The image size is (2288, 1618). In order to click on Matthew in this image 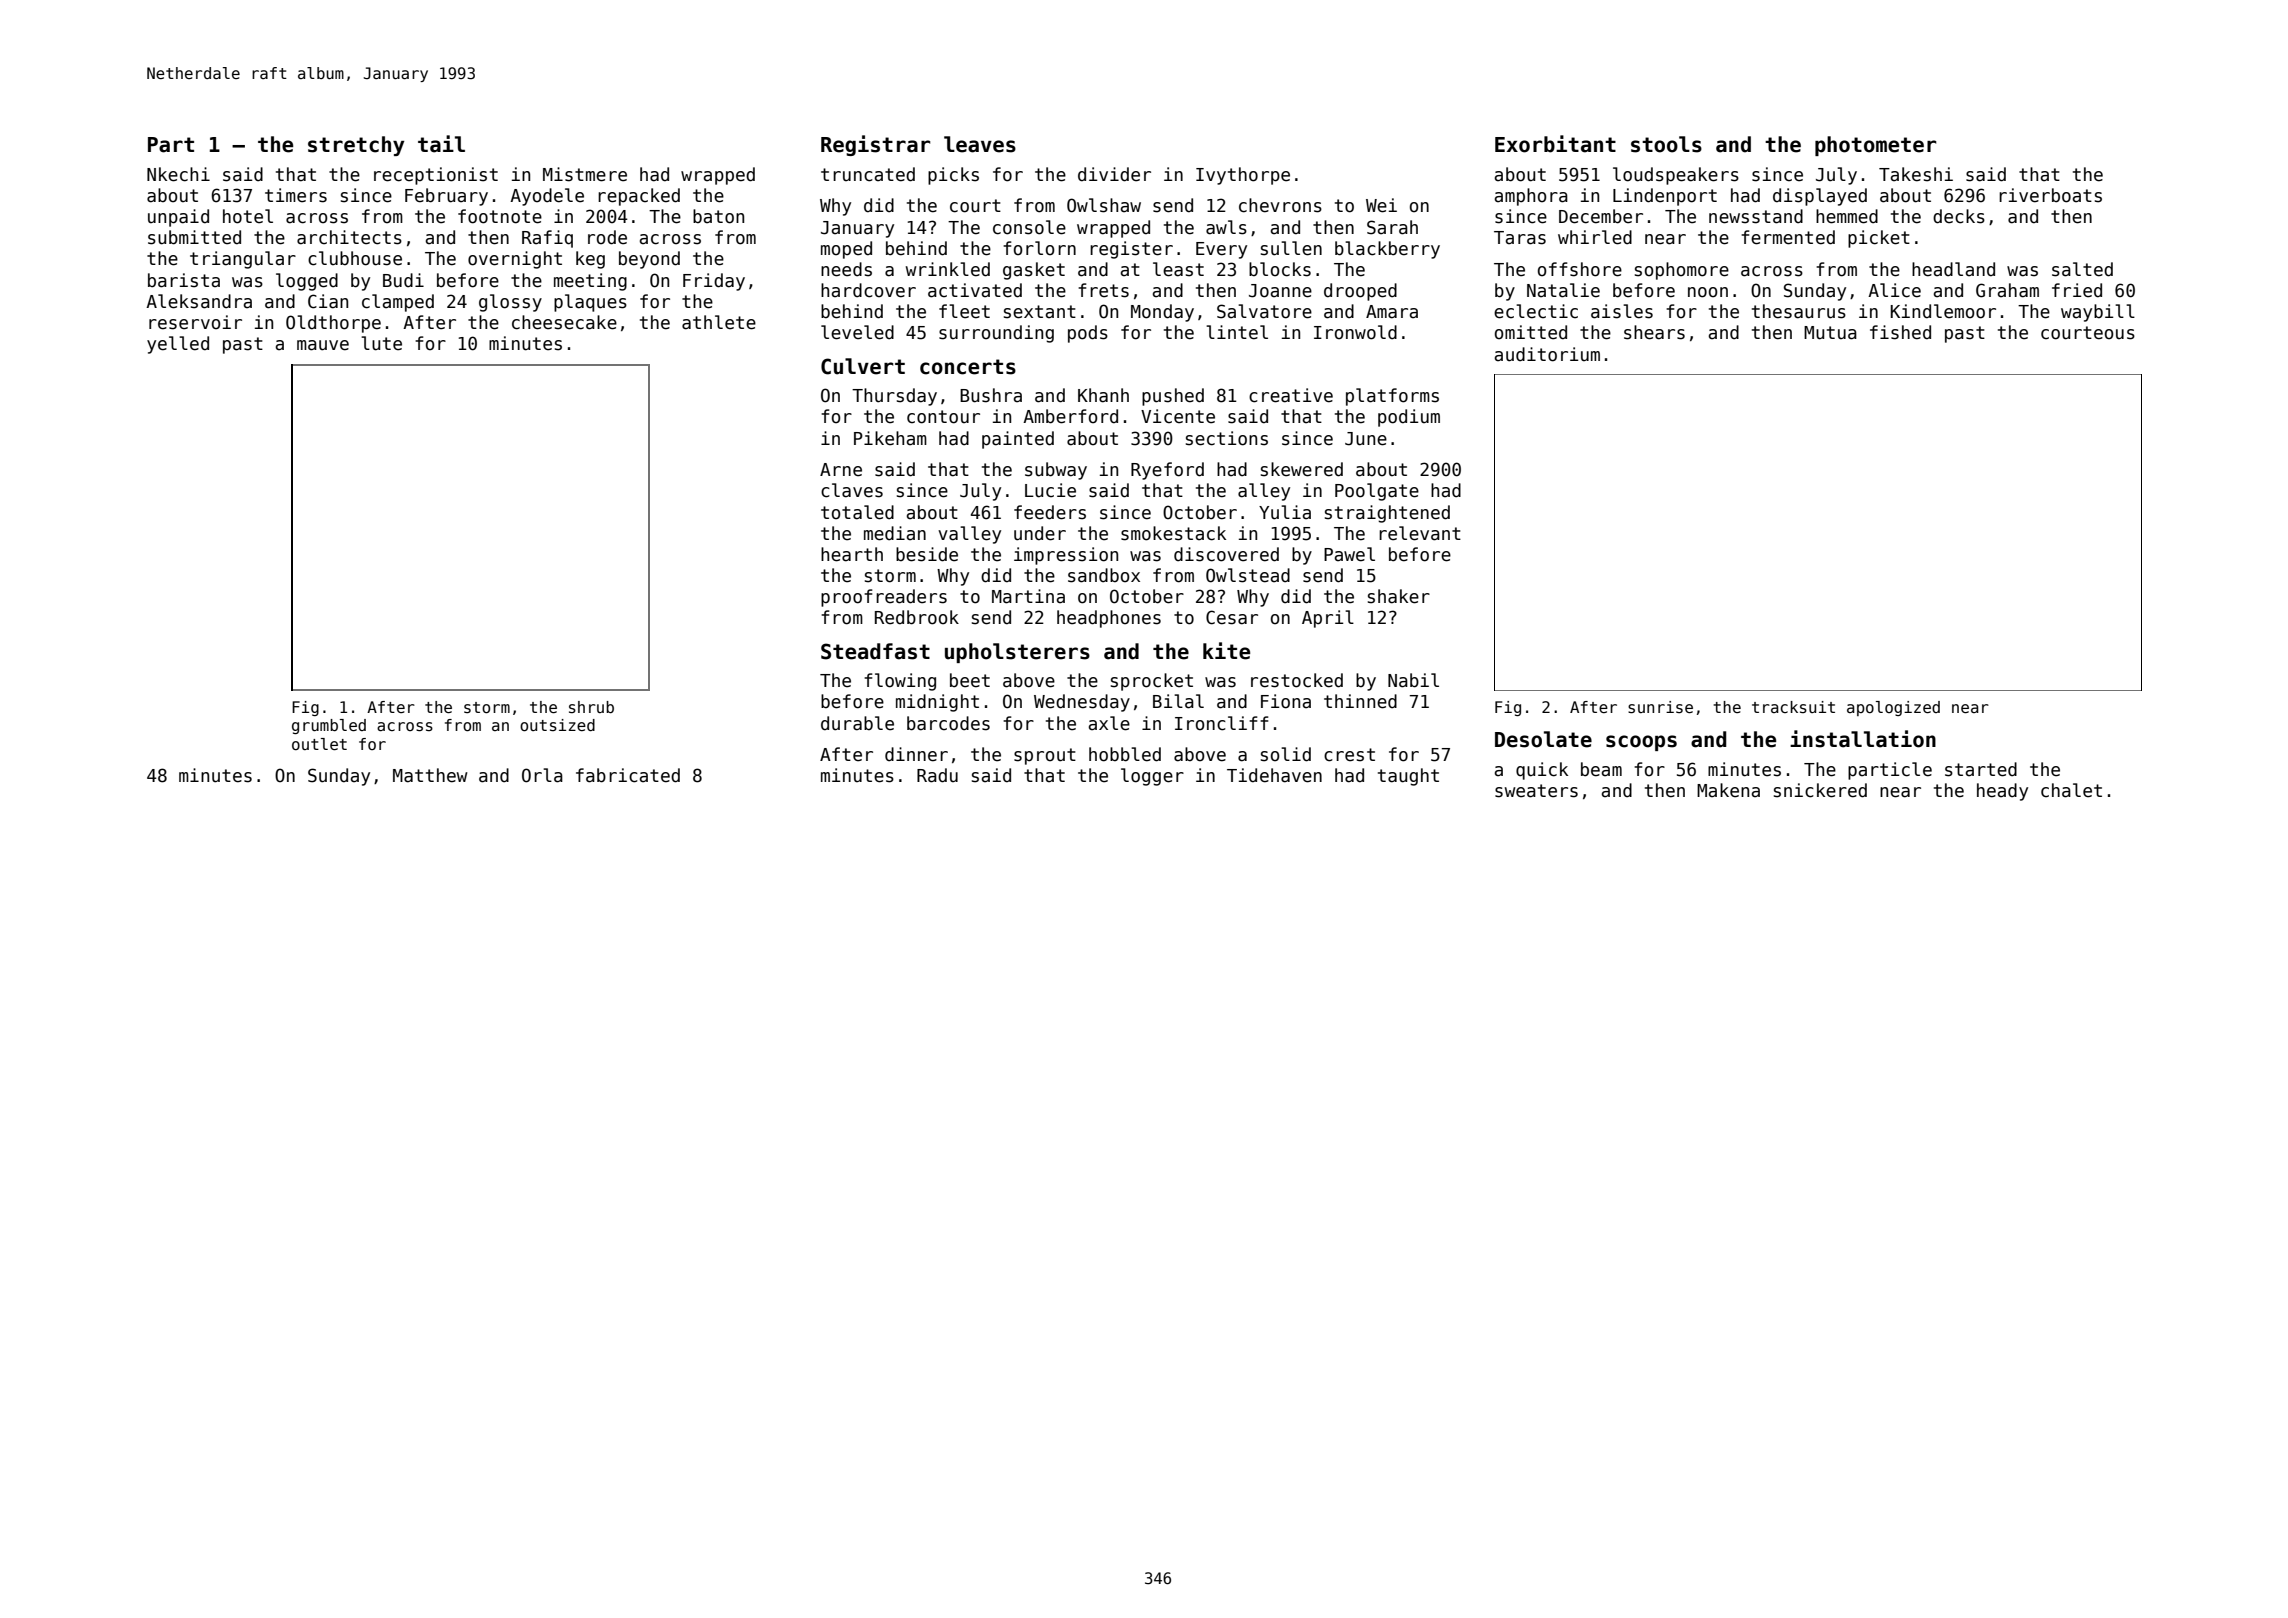, I will do `click(430, 775)`.
